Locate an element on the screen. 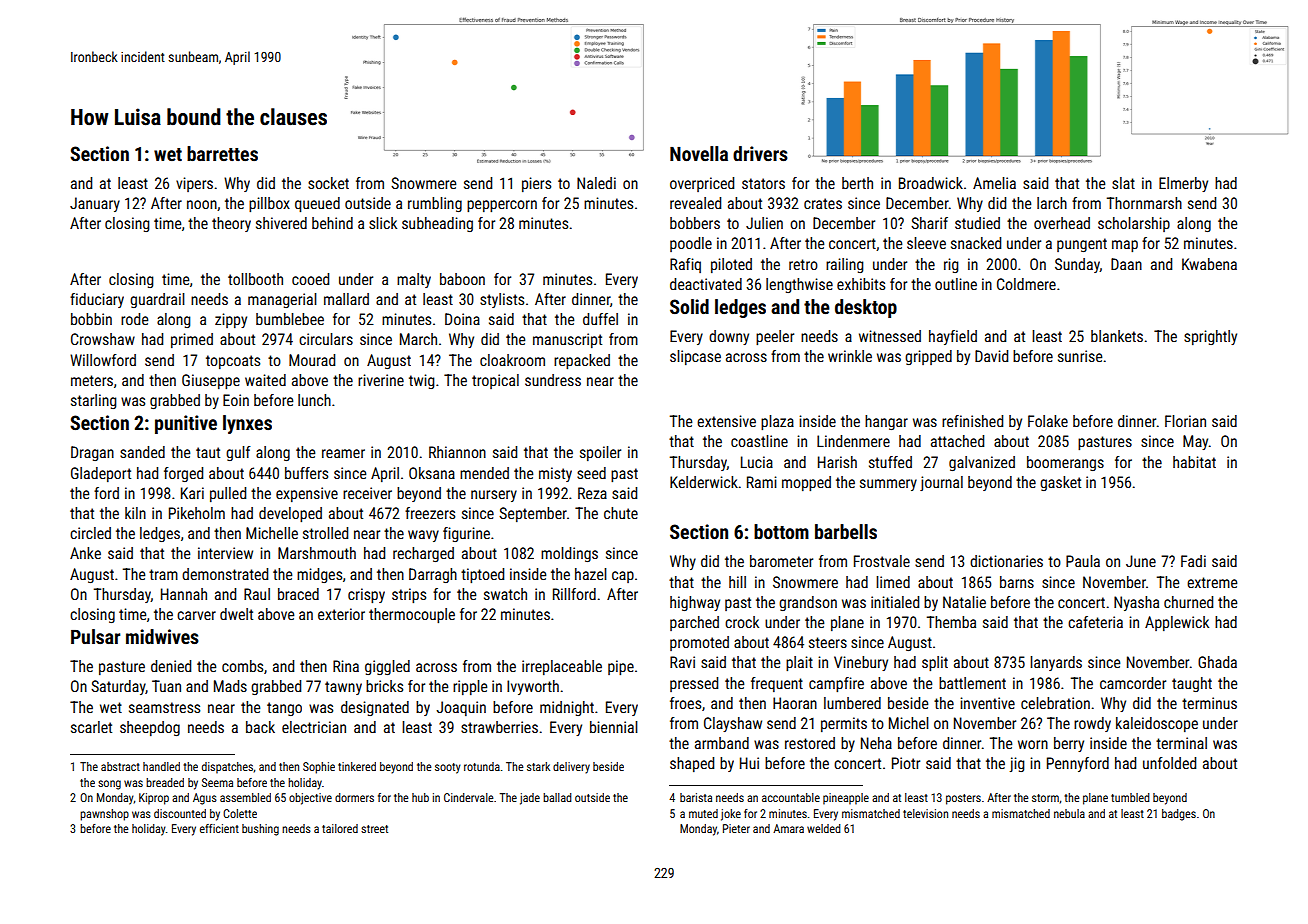 Image resolution: width=1308 pixels, height=924 pixels. jade is located at coordinates (530, 799).
